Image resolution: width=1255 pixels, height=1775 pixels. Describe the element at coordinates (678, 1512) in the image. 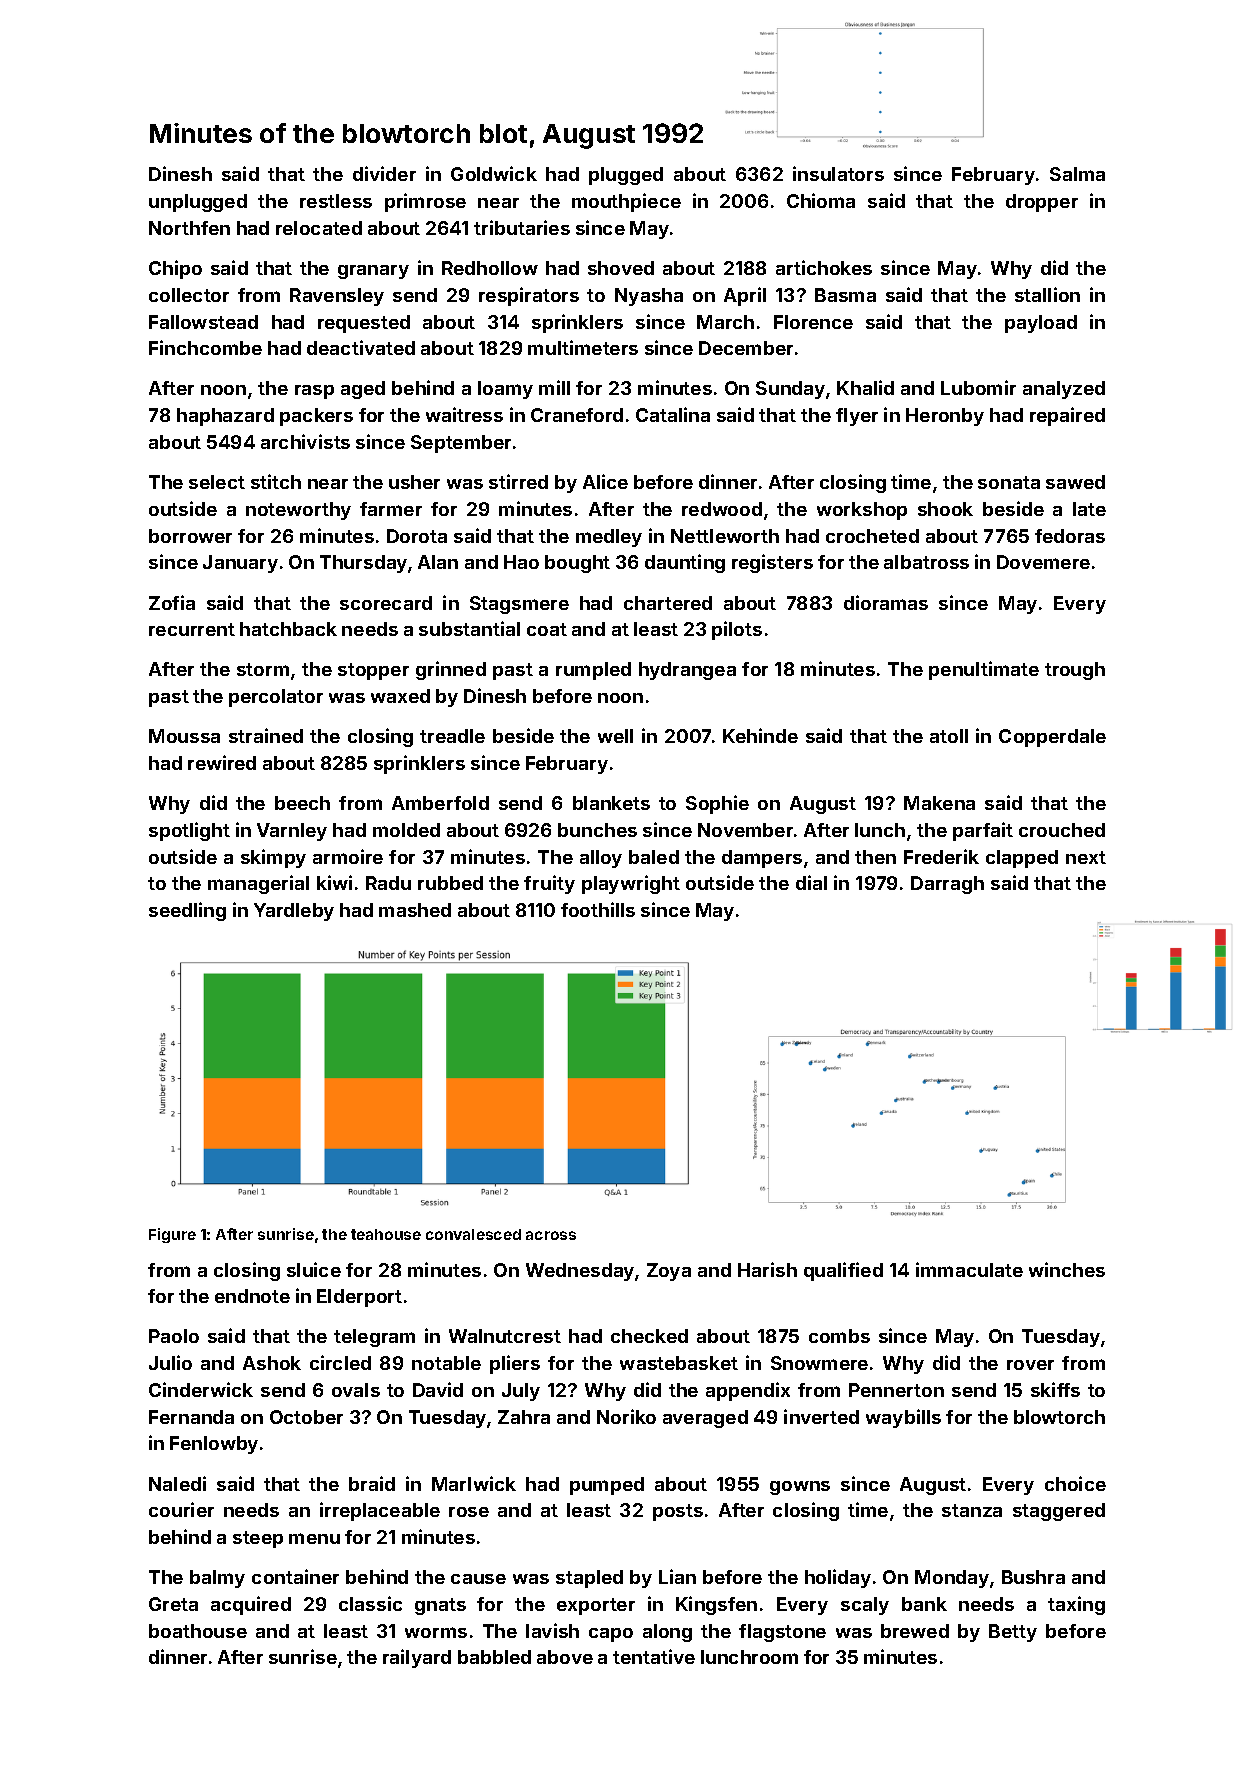

I see `posts` at that location.
